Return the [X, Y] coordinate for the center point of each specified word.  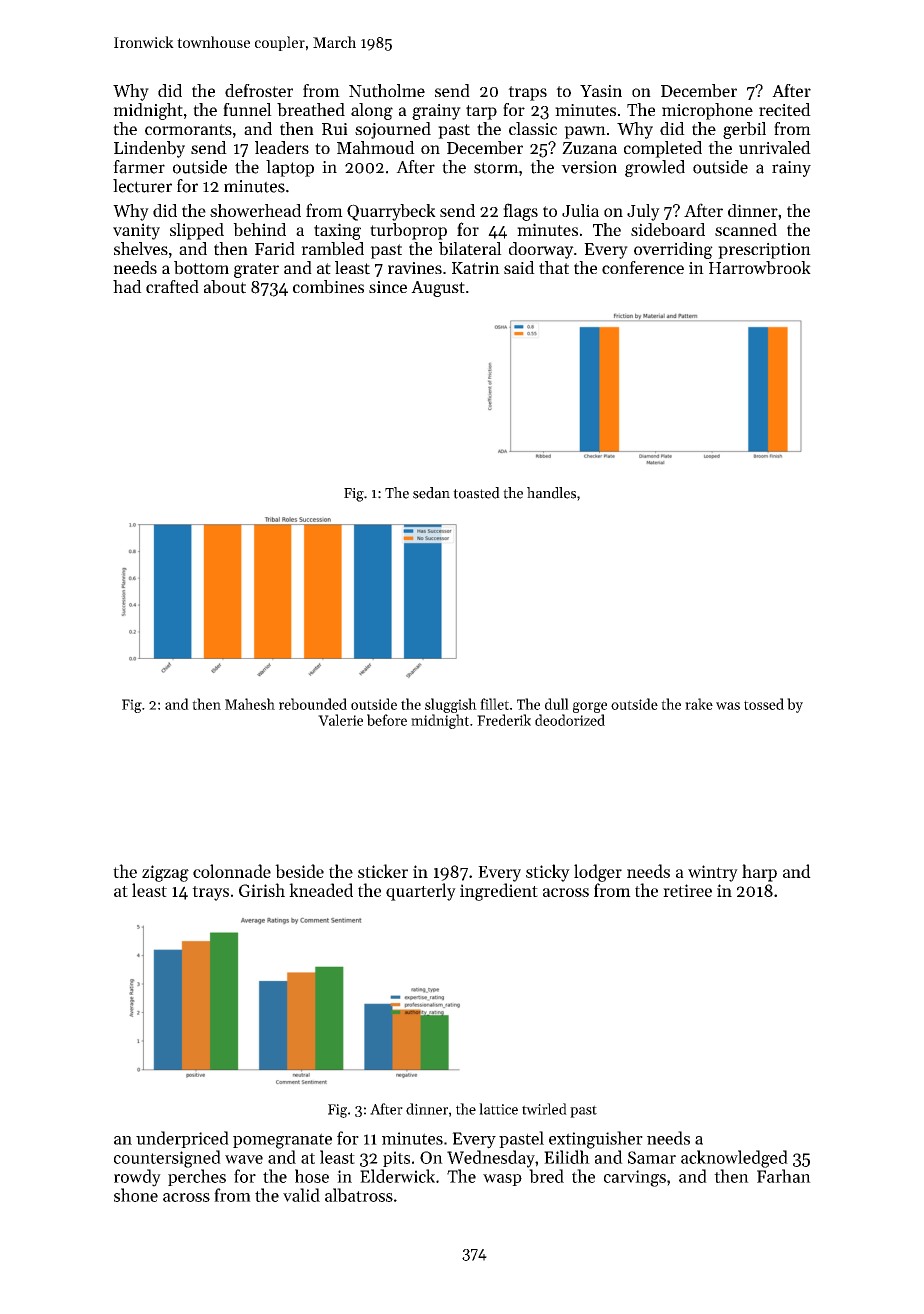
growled [655, 168]
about [225, 287]
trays [210, 893]
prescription [764, 251]
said [519, 267]
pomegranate [282, 1141]
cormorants [188, 130]
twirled [544, 1109]
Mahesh [250, 704]
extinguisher [596, 1140]
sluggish [451, 705]
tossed [764, 704]
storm [496, 168]
